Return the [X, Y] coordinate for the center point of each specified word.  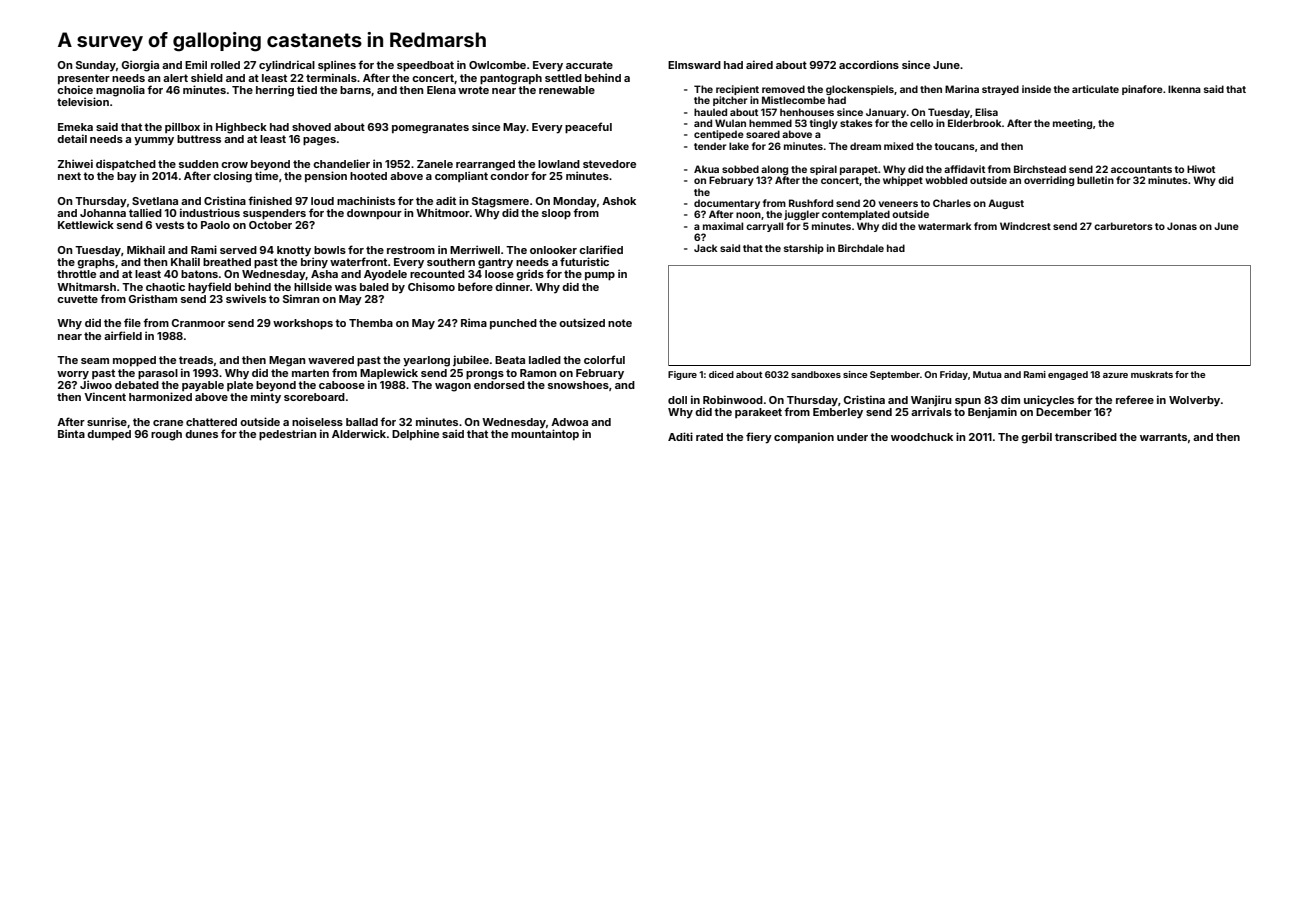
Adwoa [569, 422]
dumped [109, 435]
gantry [495, 263]
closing [232, 177]
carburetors [1123, 226]
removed [783, 89]
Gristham [153, 298]
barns [355, 90]
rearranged [485, 165]
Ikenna [1184, 89]
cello [921, 123]
